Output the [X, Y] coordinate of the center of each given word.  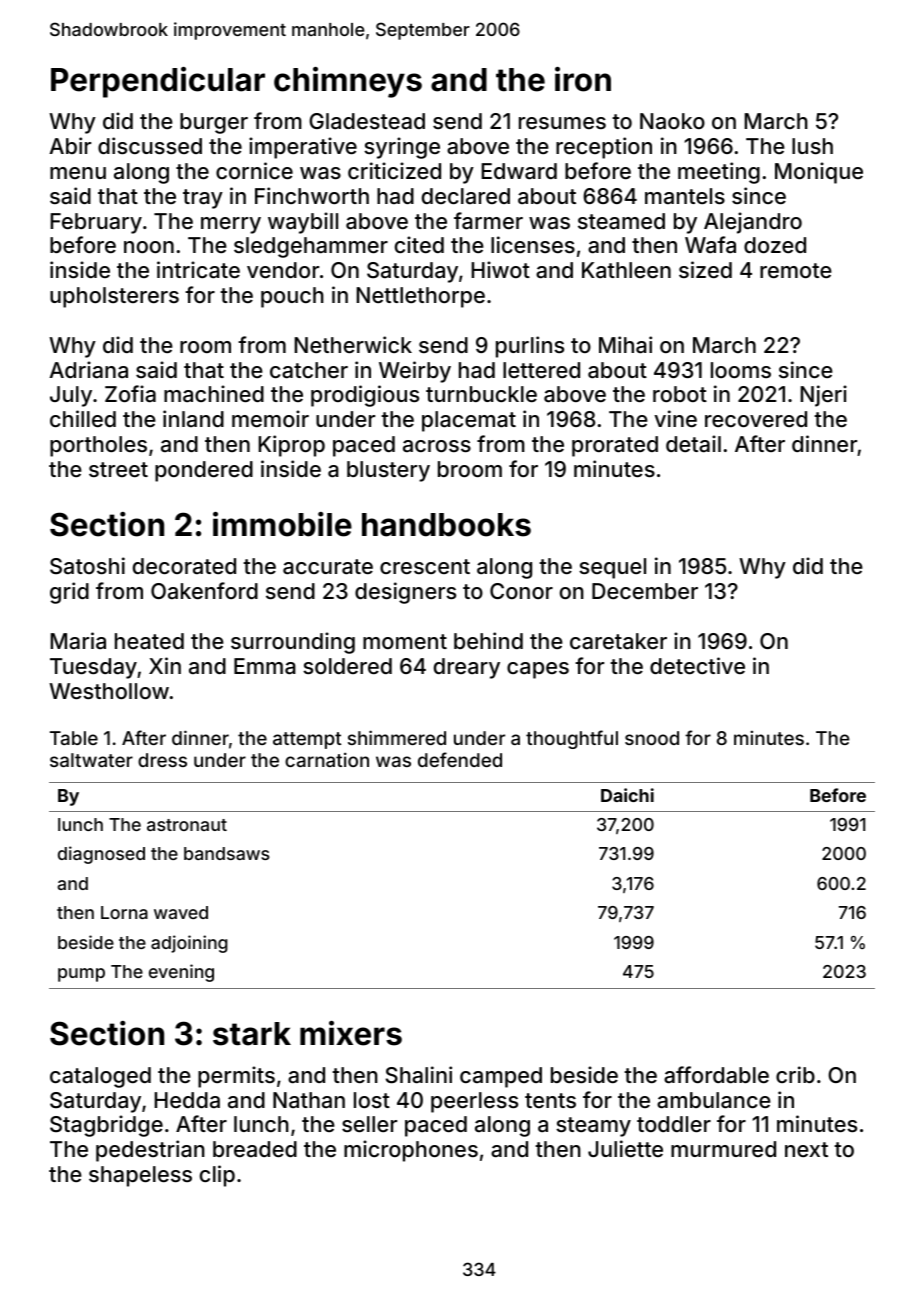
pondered [204, 471]
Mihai [625, 345]
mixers [351, 1033]
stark [252, 1034]
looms [741, 370]
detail [693, 444]
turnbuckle [481, 394]
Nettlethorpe [420, 297]
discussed [150, 145]
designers [405, 593]
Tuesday [93, 668]
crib [795, 1074]
